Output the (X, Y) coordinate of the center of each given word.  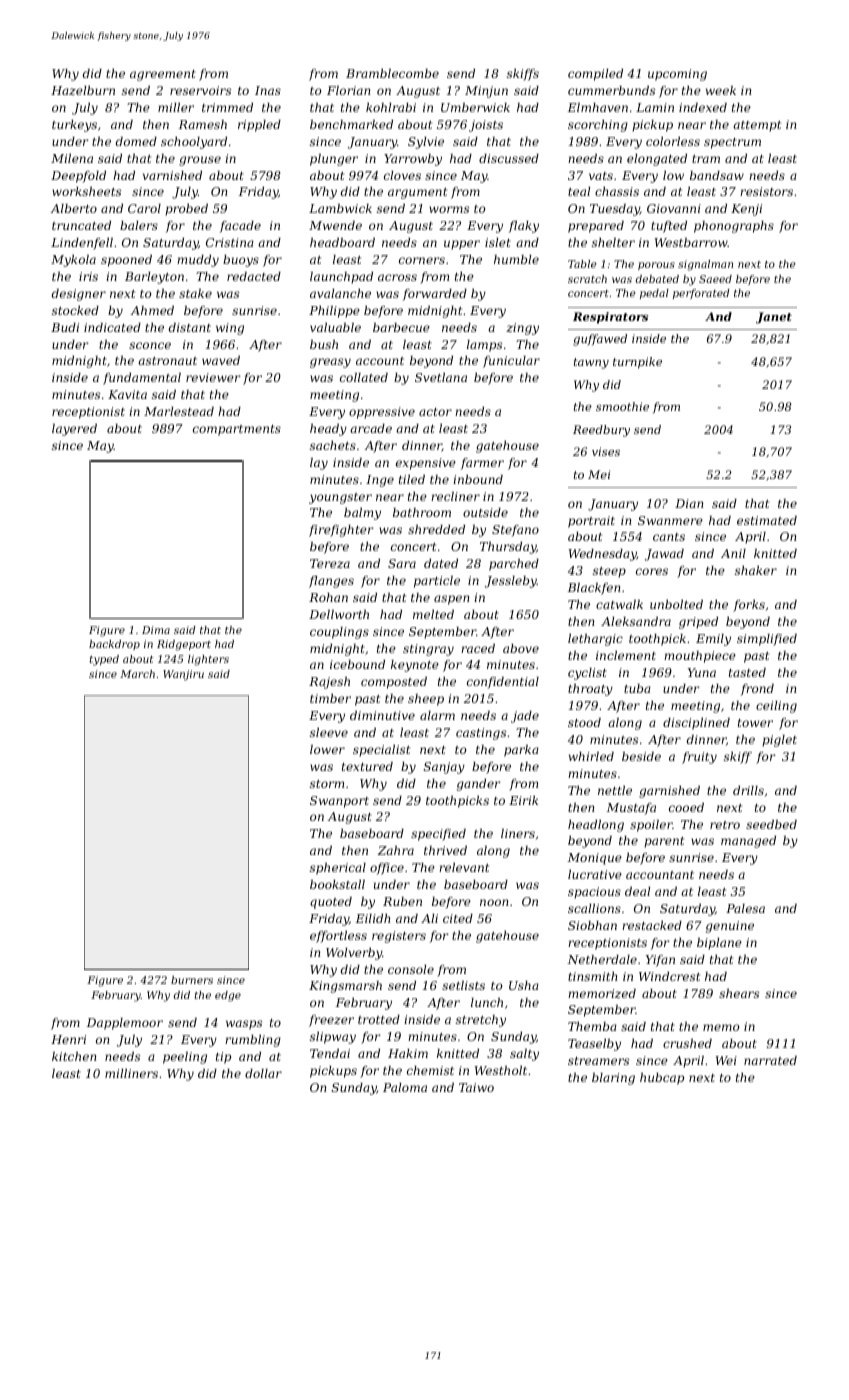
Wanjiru (183, 675)
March (137, 674)
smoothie (622, 406)
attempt (757, 126)
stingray (428, 650)
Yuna (702, 672)
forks (749, 606)
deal (637, 891)
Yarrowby (413, 160)
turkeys (74, 126)
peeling (185, 1058)
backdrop (114, 645)
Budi (65, 327)
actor (435, 412)
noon (494, 902)
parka (521, 751)
